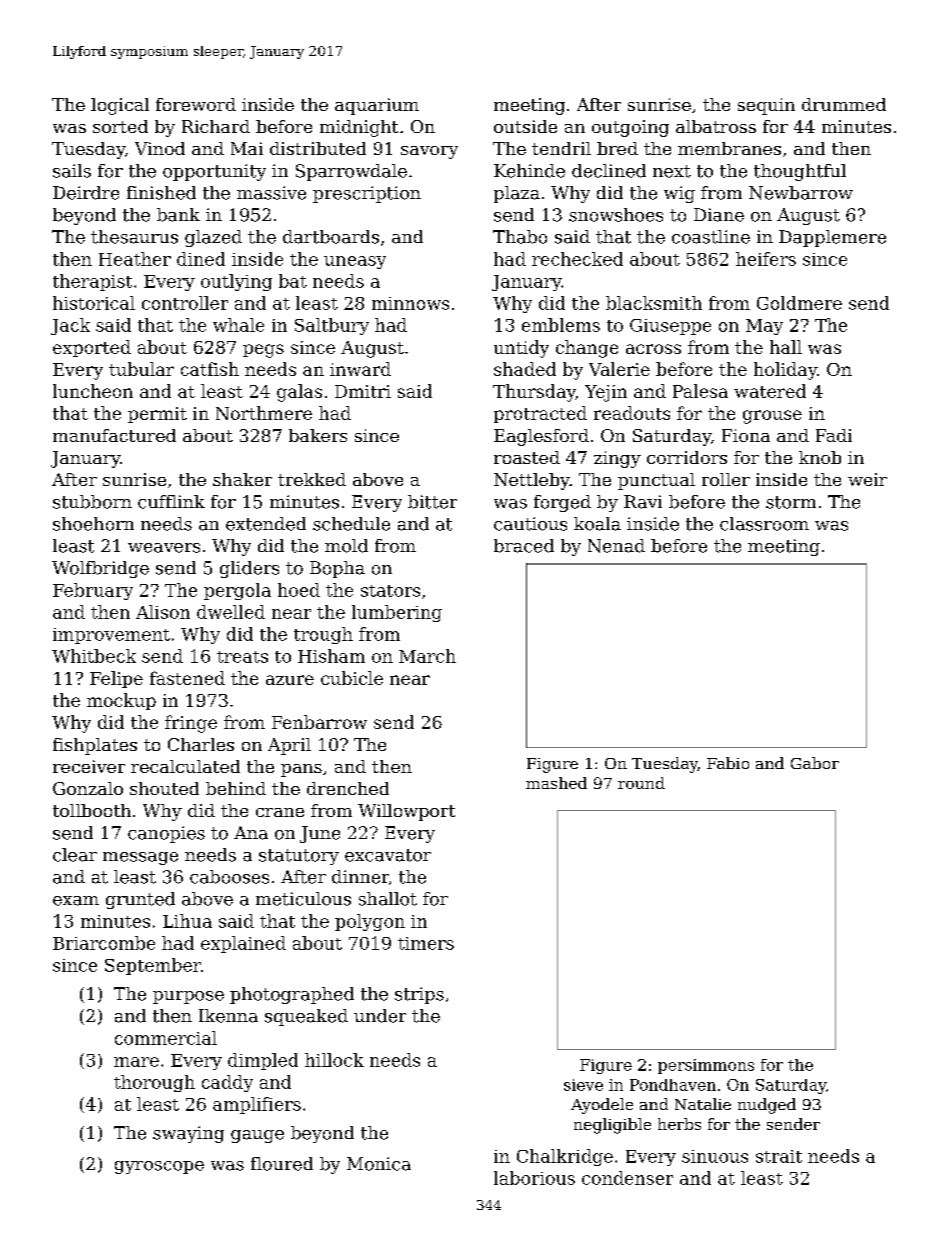 This screenshot has height=1233, width=952. What do you see at coordinates (577, 259) in the screenshot?
I see `rechecked` at bounding box center [577, 259].
